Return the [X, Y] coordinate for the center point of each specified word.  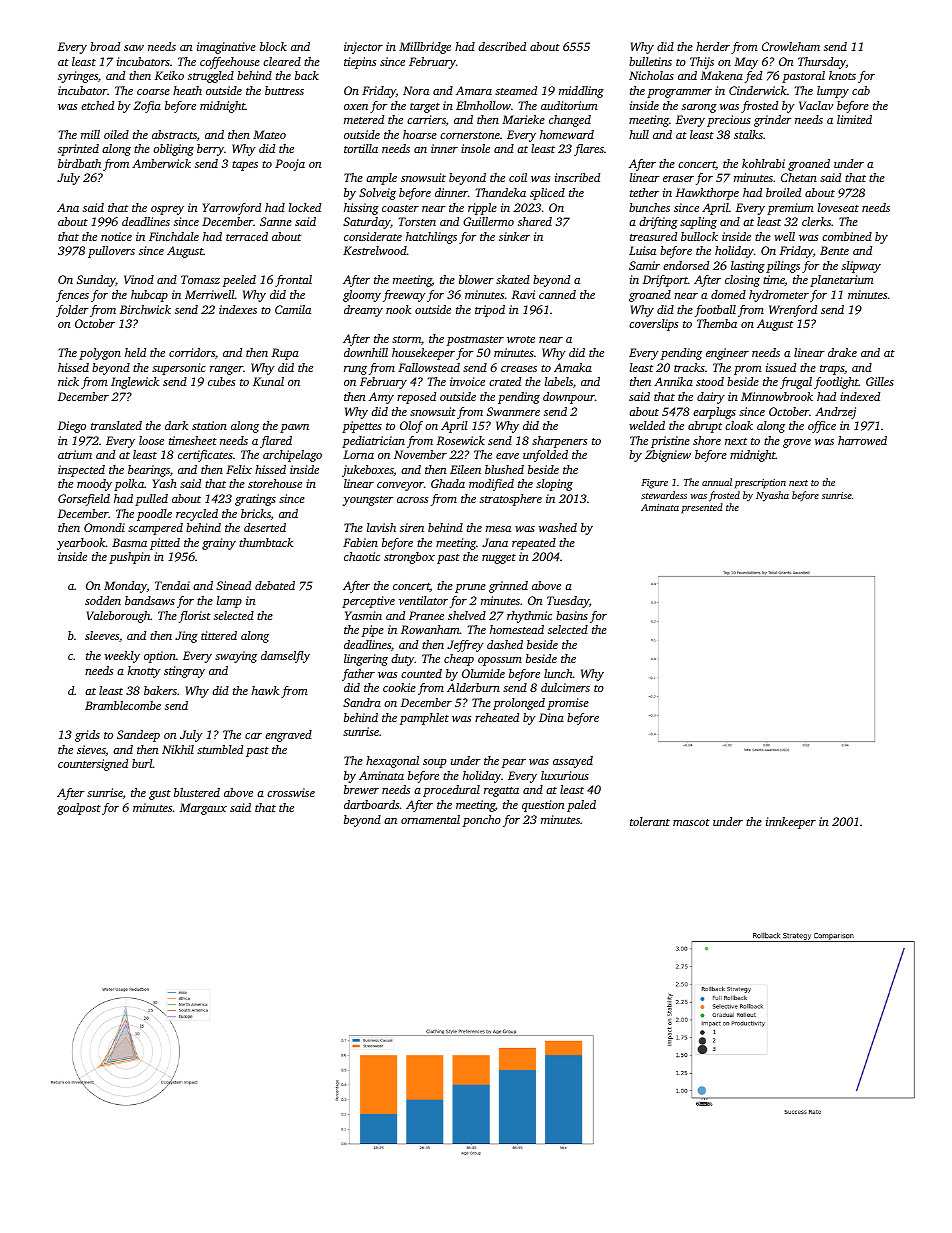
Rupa [285, 354]
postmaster [475, 341]
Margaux [203, 809]
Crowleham [791, 46]
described [502, 46]
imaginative [226, 48]
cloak [739, 425]
